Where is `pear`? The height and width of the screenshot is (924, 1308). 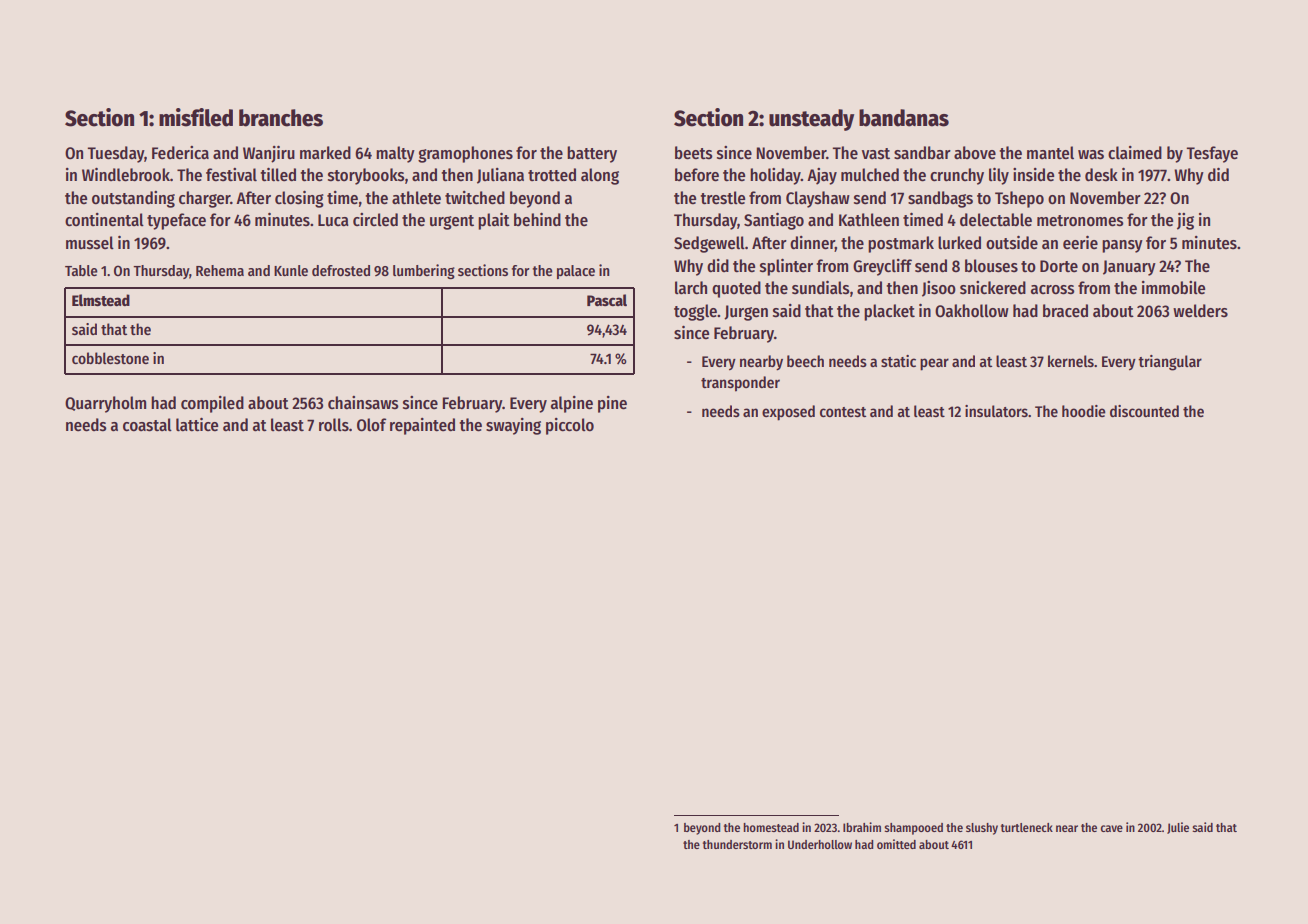 pear is located at coordinates (934, 364).
